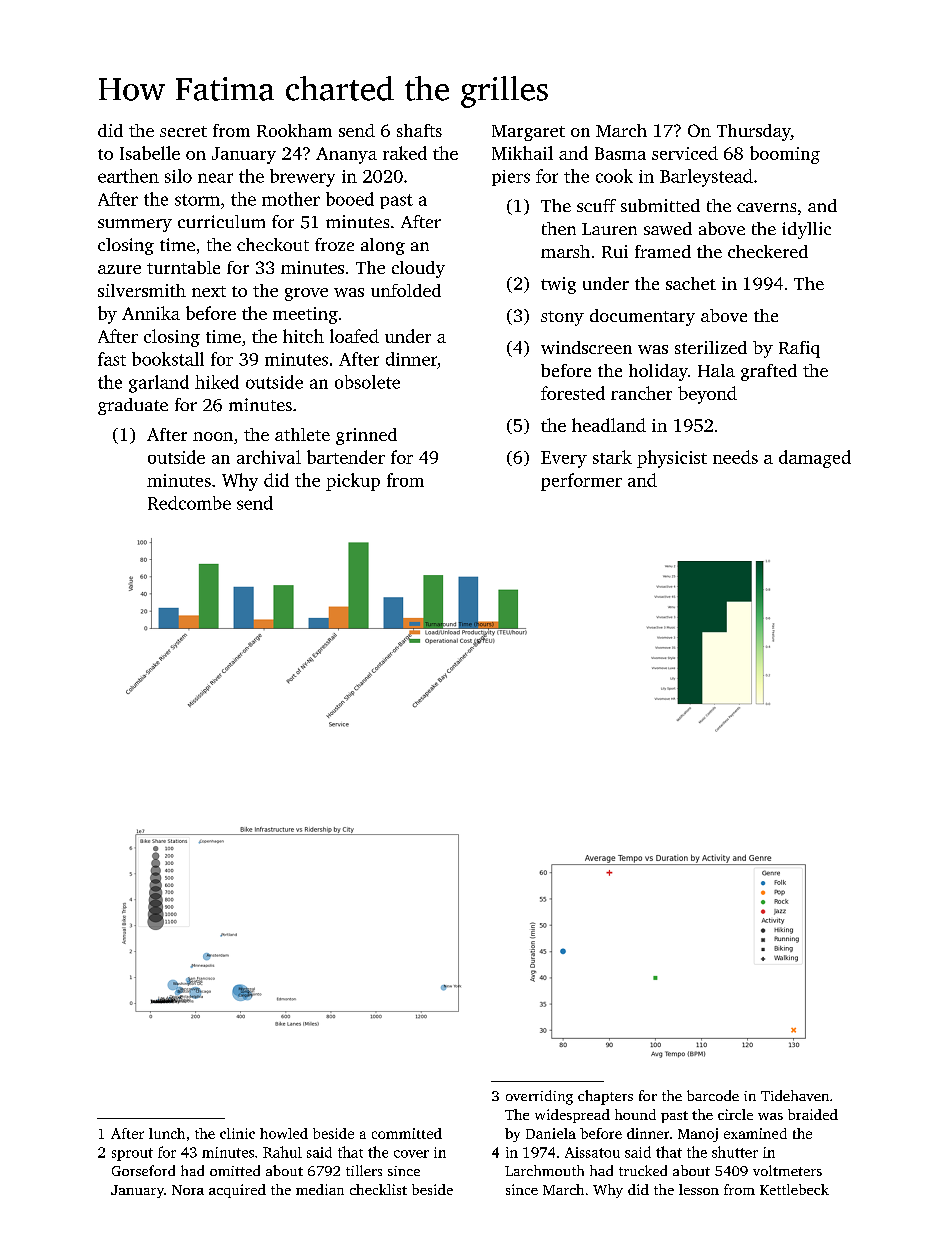 This screenshot has height=1233, width=952. What do you see at coordinates (237, 1133) in the screenshot?
I see `clinic` at bounding box center [237, 1133].
